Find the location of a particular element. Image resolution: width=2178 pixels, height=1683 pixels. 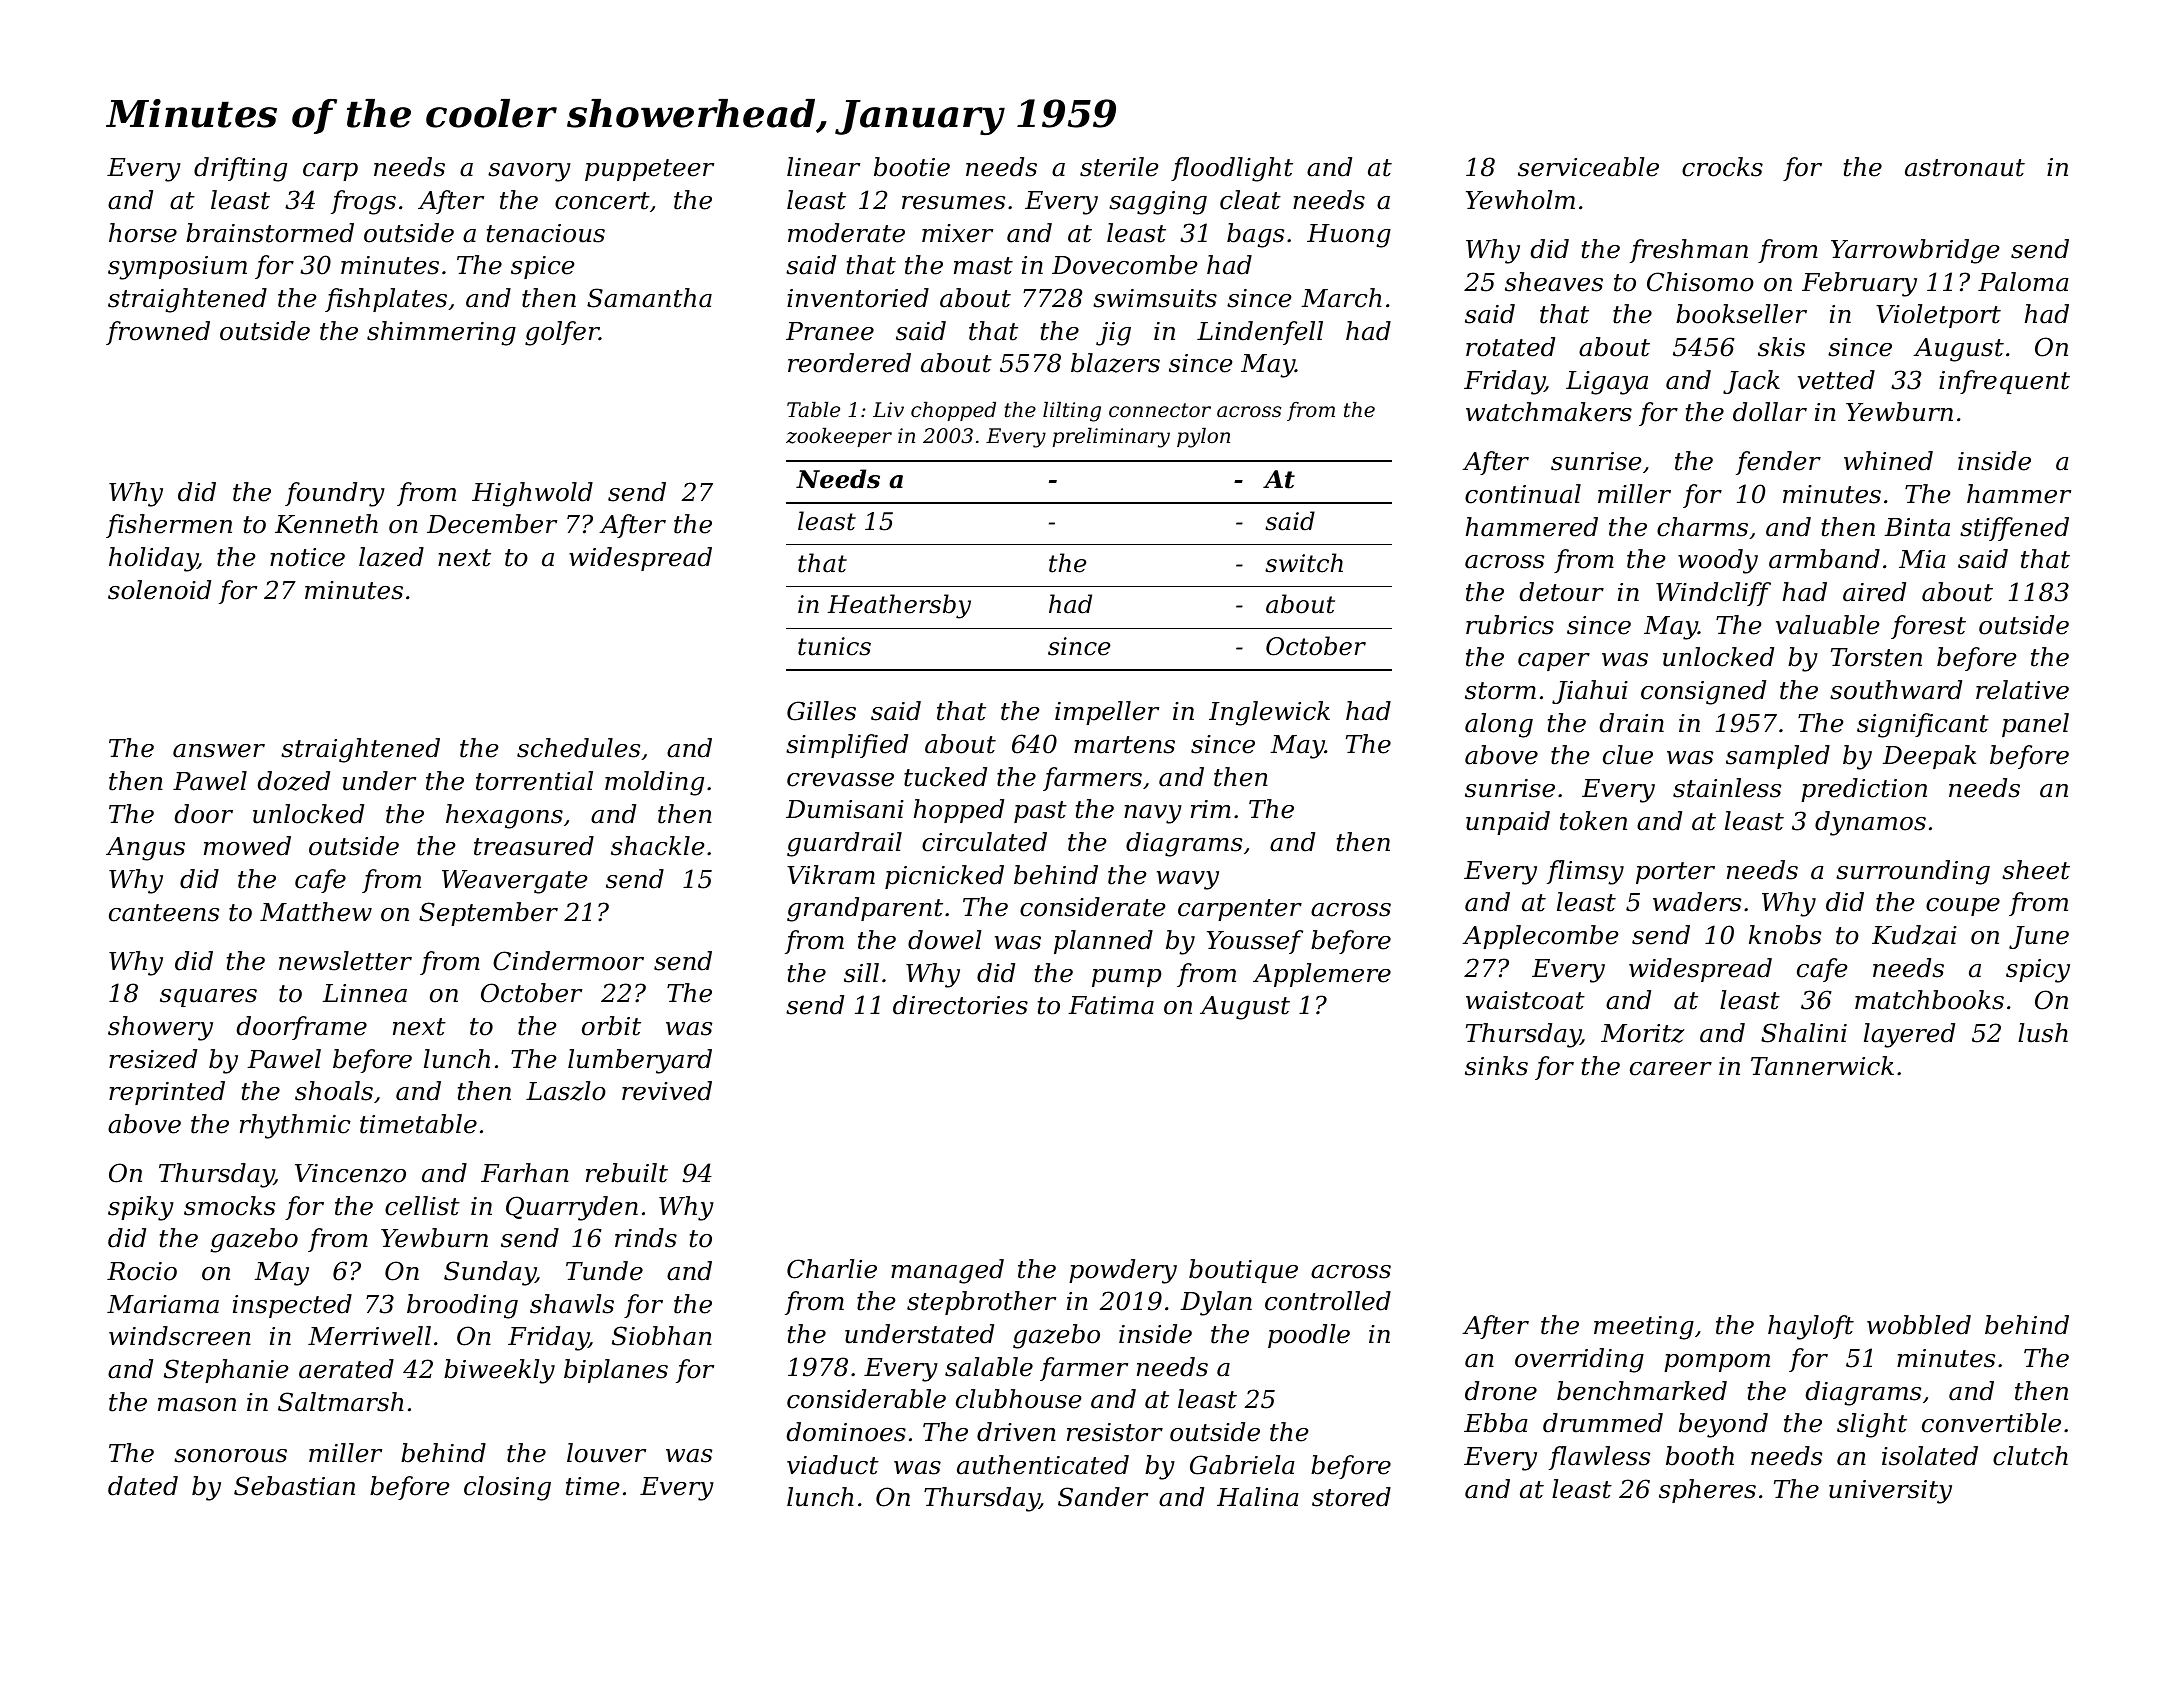

Vikram is located at coordinates (831, 875).
